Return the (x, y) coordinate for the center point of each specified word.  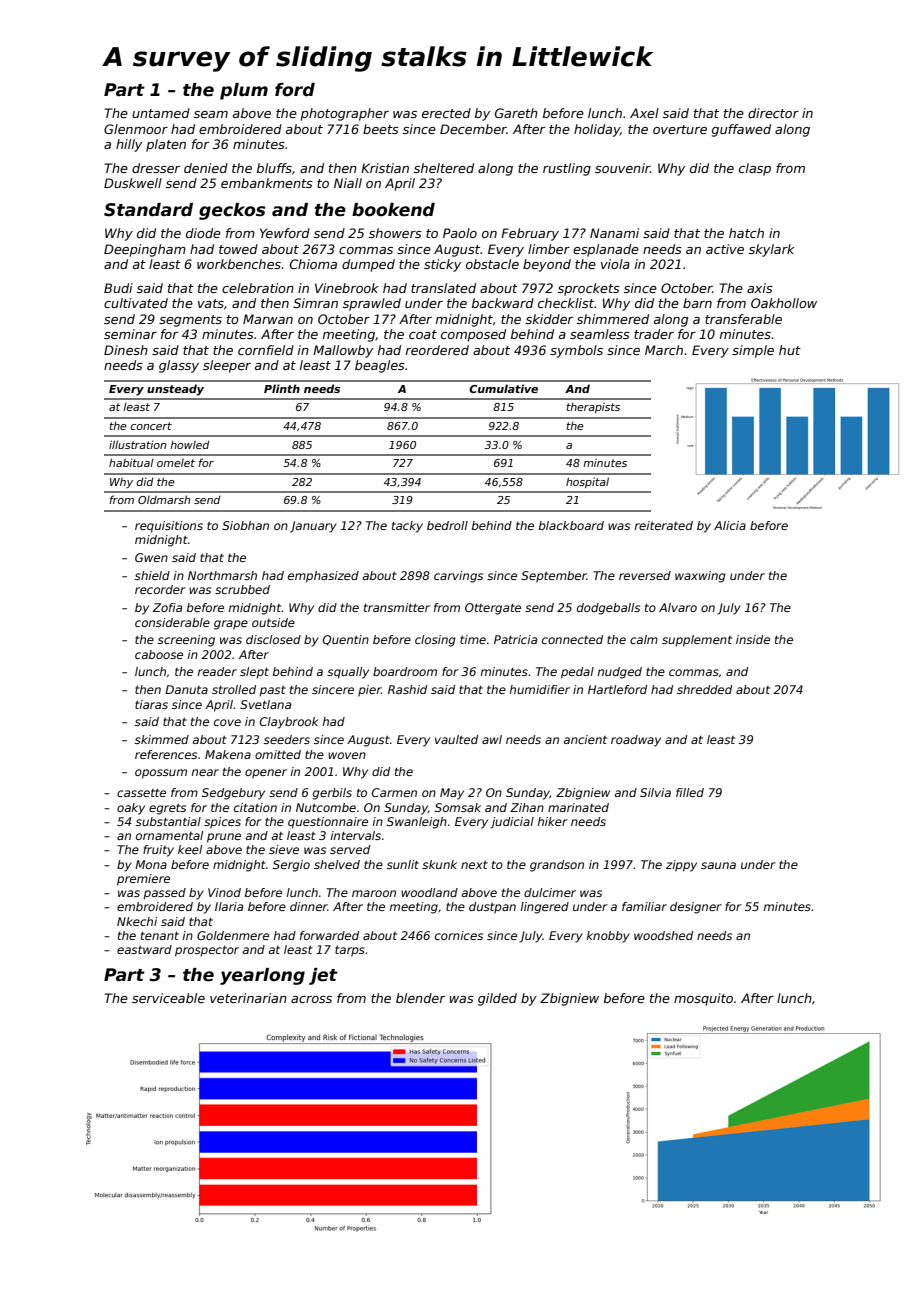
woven (347, 755)
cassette (141, 793)
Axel (644, 113)
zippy (681, 866)
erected (446, 113)
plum (244, 91)
